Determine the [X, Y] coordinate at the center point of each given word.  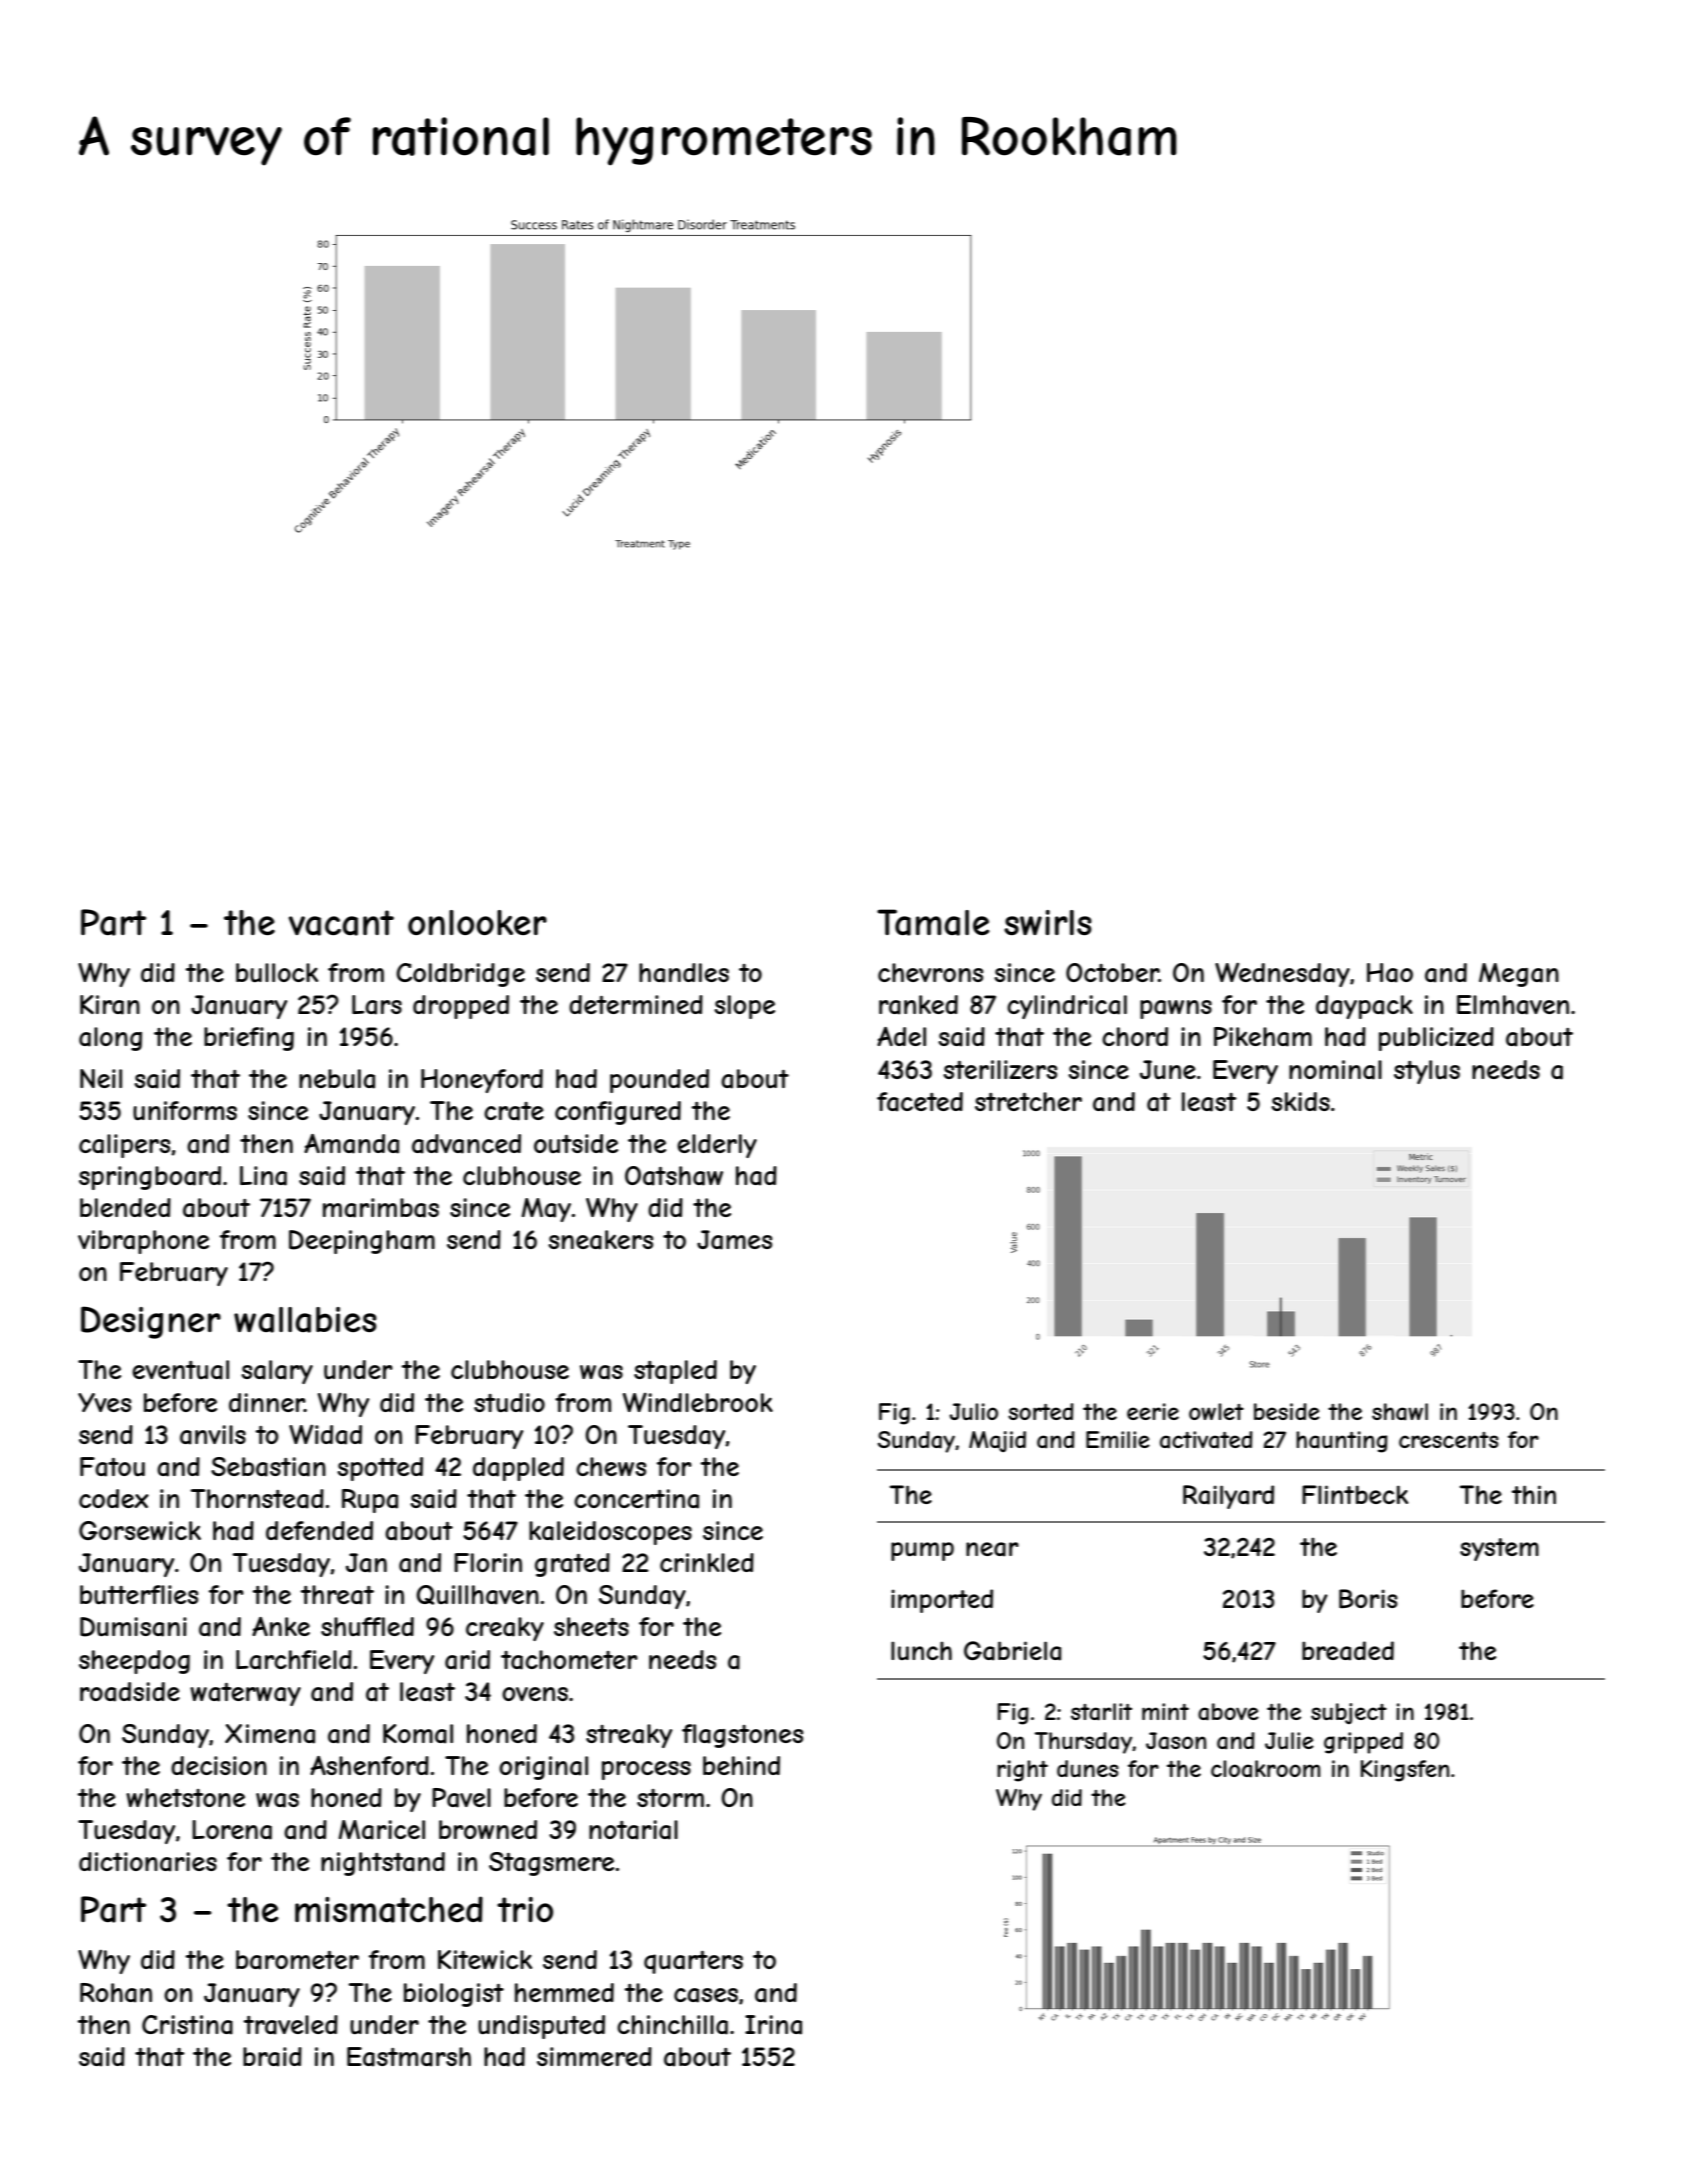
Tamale [933, 922]
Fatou [112, 1467]
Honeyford [482, 1081]
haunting [1342, 1442]
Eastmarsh [409, 2057]
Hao [1390, 973]
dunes [1088, 1768]
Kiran [110, 1005]
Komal [418, 1734]
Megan [1519, 975]
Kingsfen [1405, 1771]
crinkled [707, 1562]
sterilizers [1000, 1069]
